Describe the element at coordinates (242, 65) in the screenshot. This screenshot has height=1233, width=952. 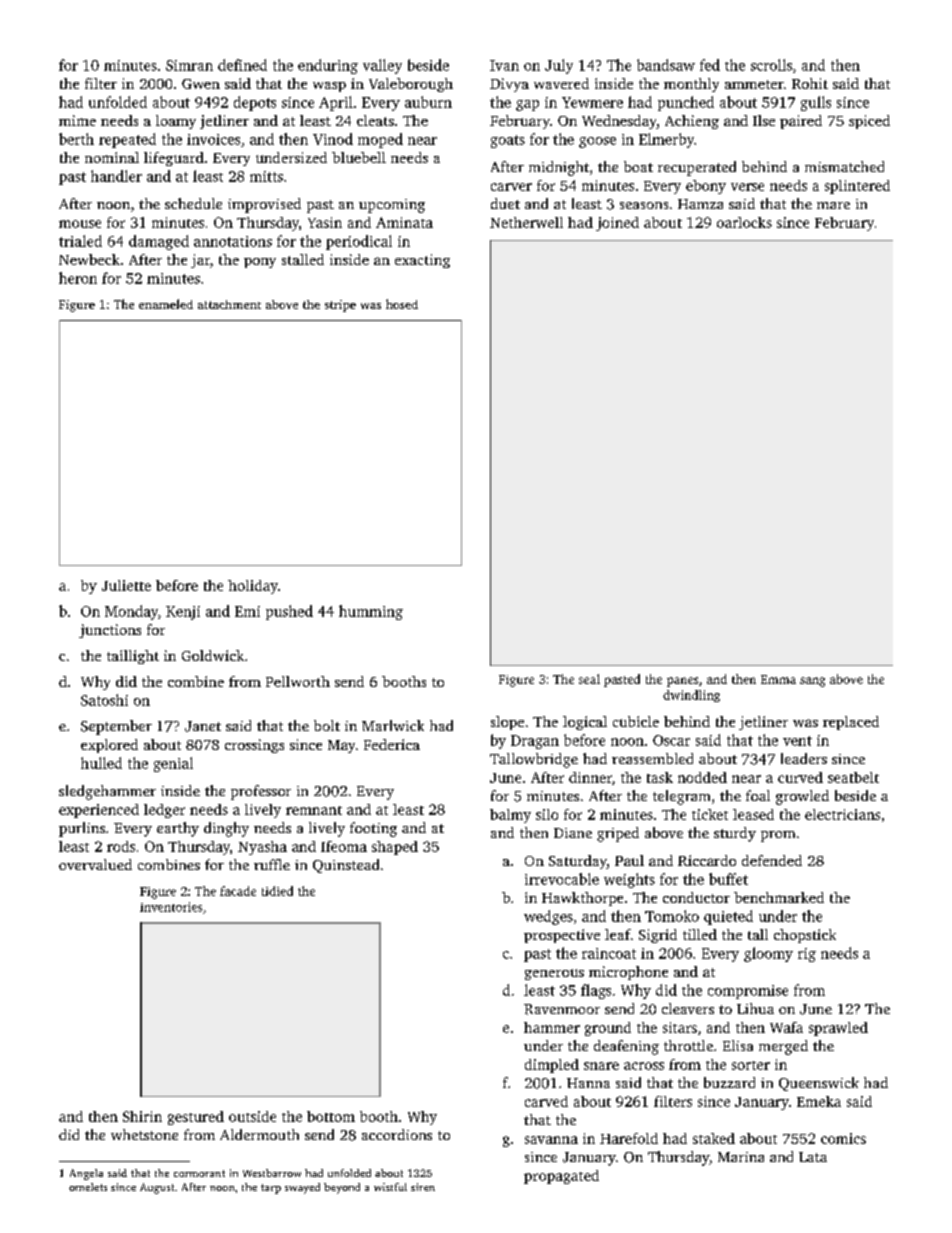
I see `defined` at that location.
